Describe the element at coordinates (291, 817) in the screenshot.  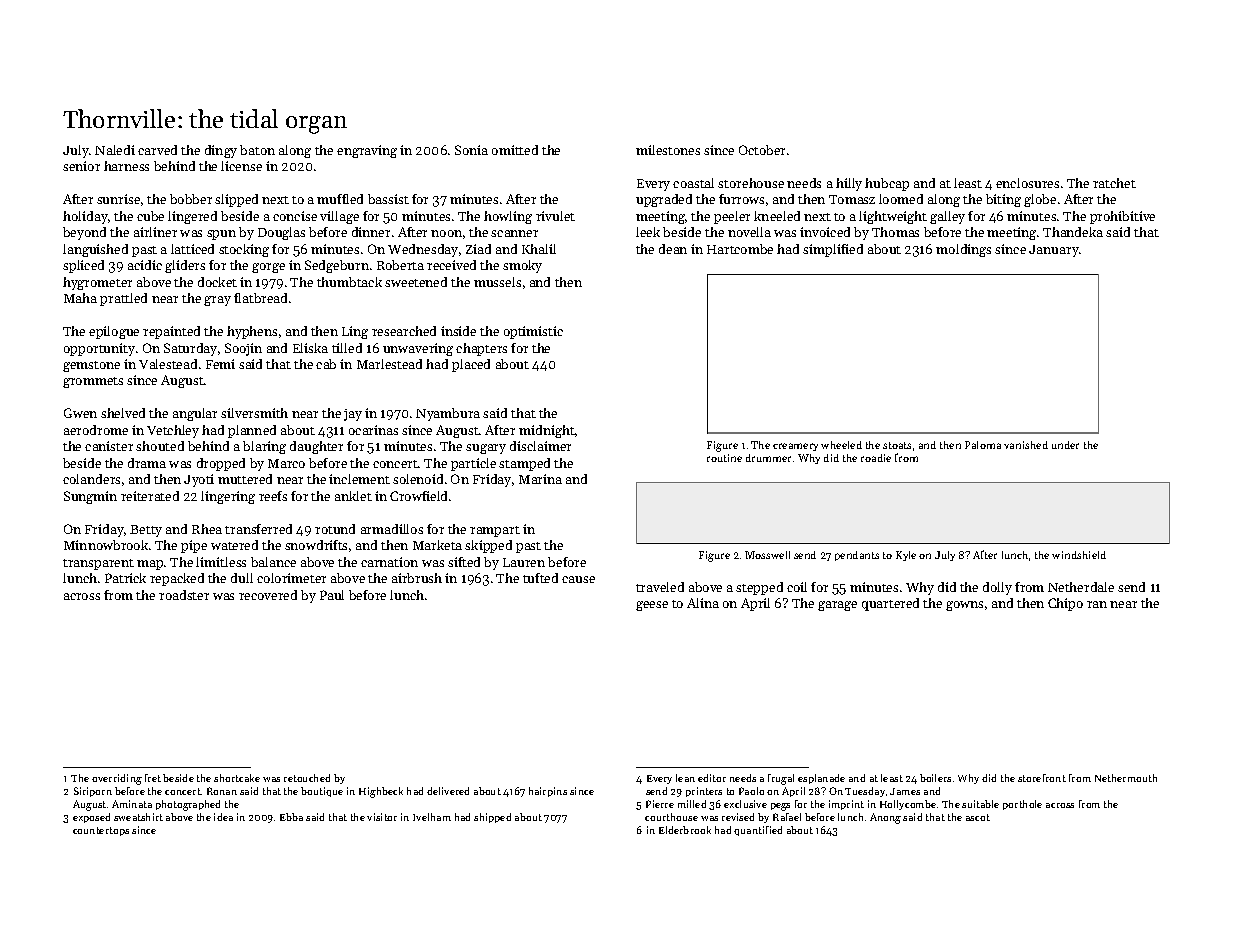
I see `Ebba` at that location.
